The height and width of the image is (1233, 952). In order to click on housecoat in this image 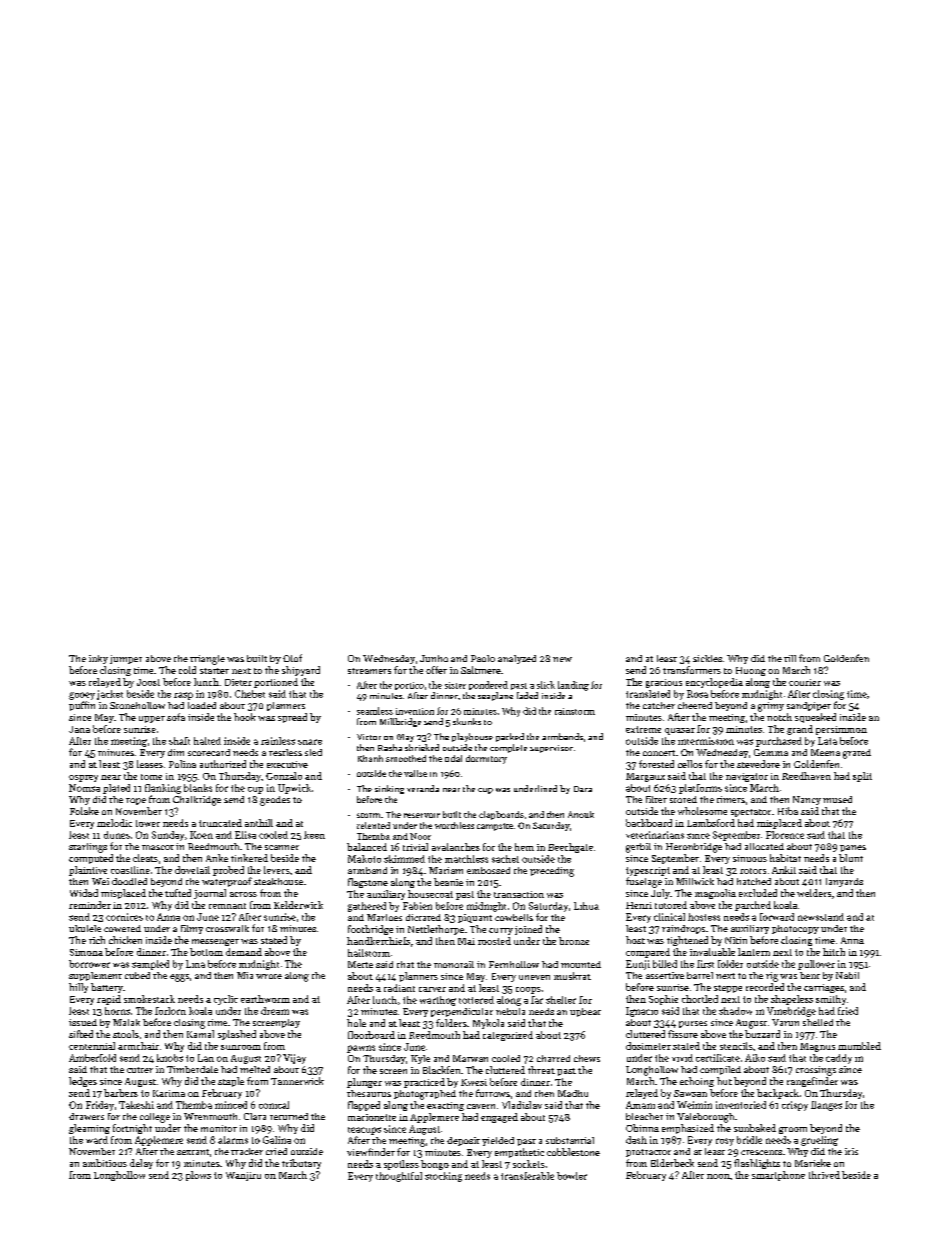, I will do `click(430, 894)`.
